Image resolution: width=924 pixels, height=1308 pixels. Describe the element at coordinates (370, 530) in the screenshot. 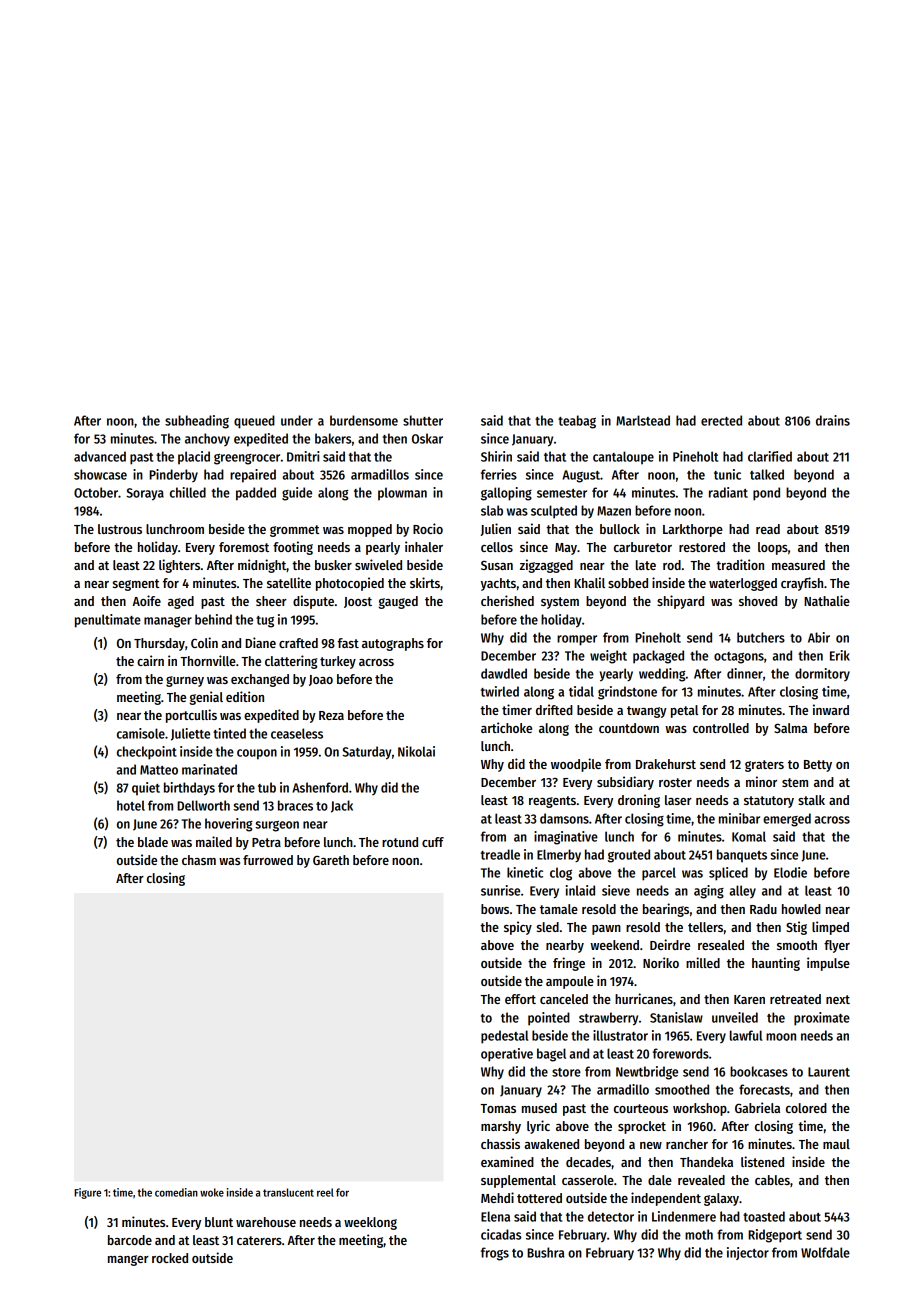

I see `mopped` at that location.
